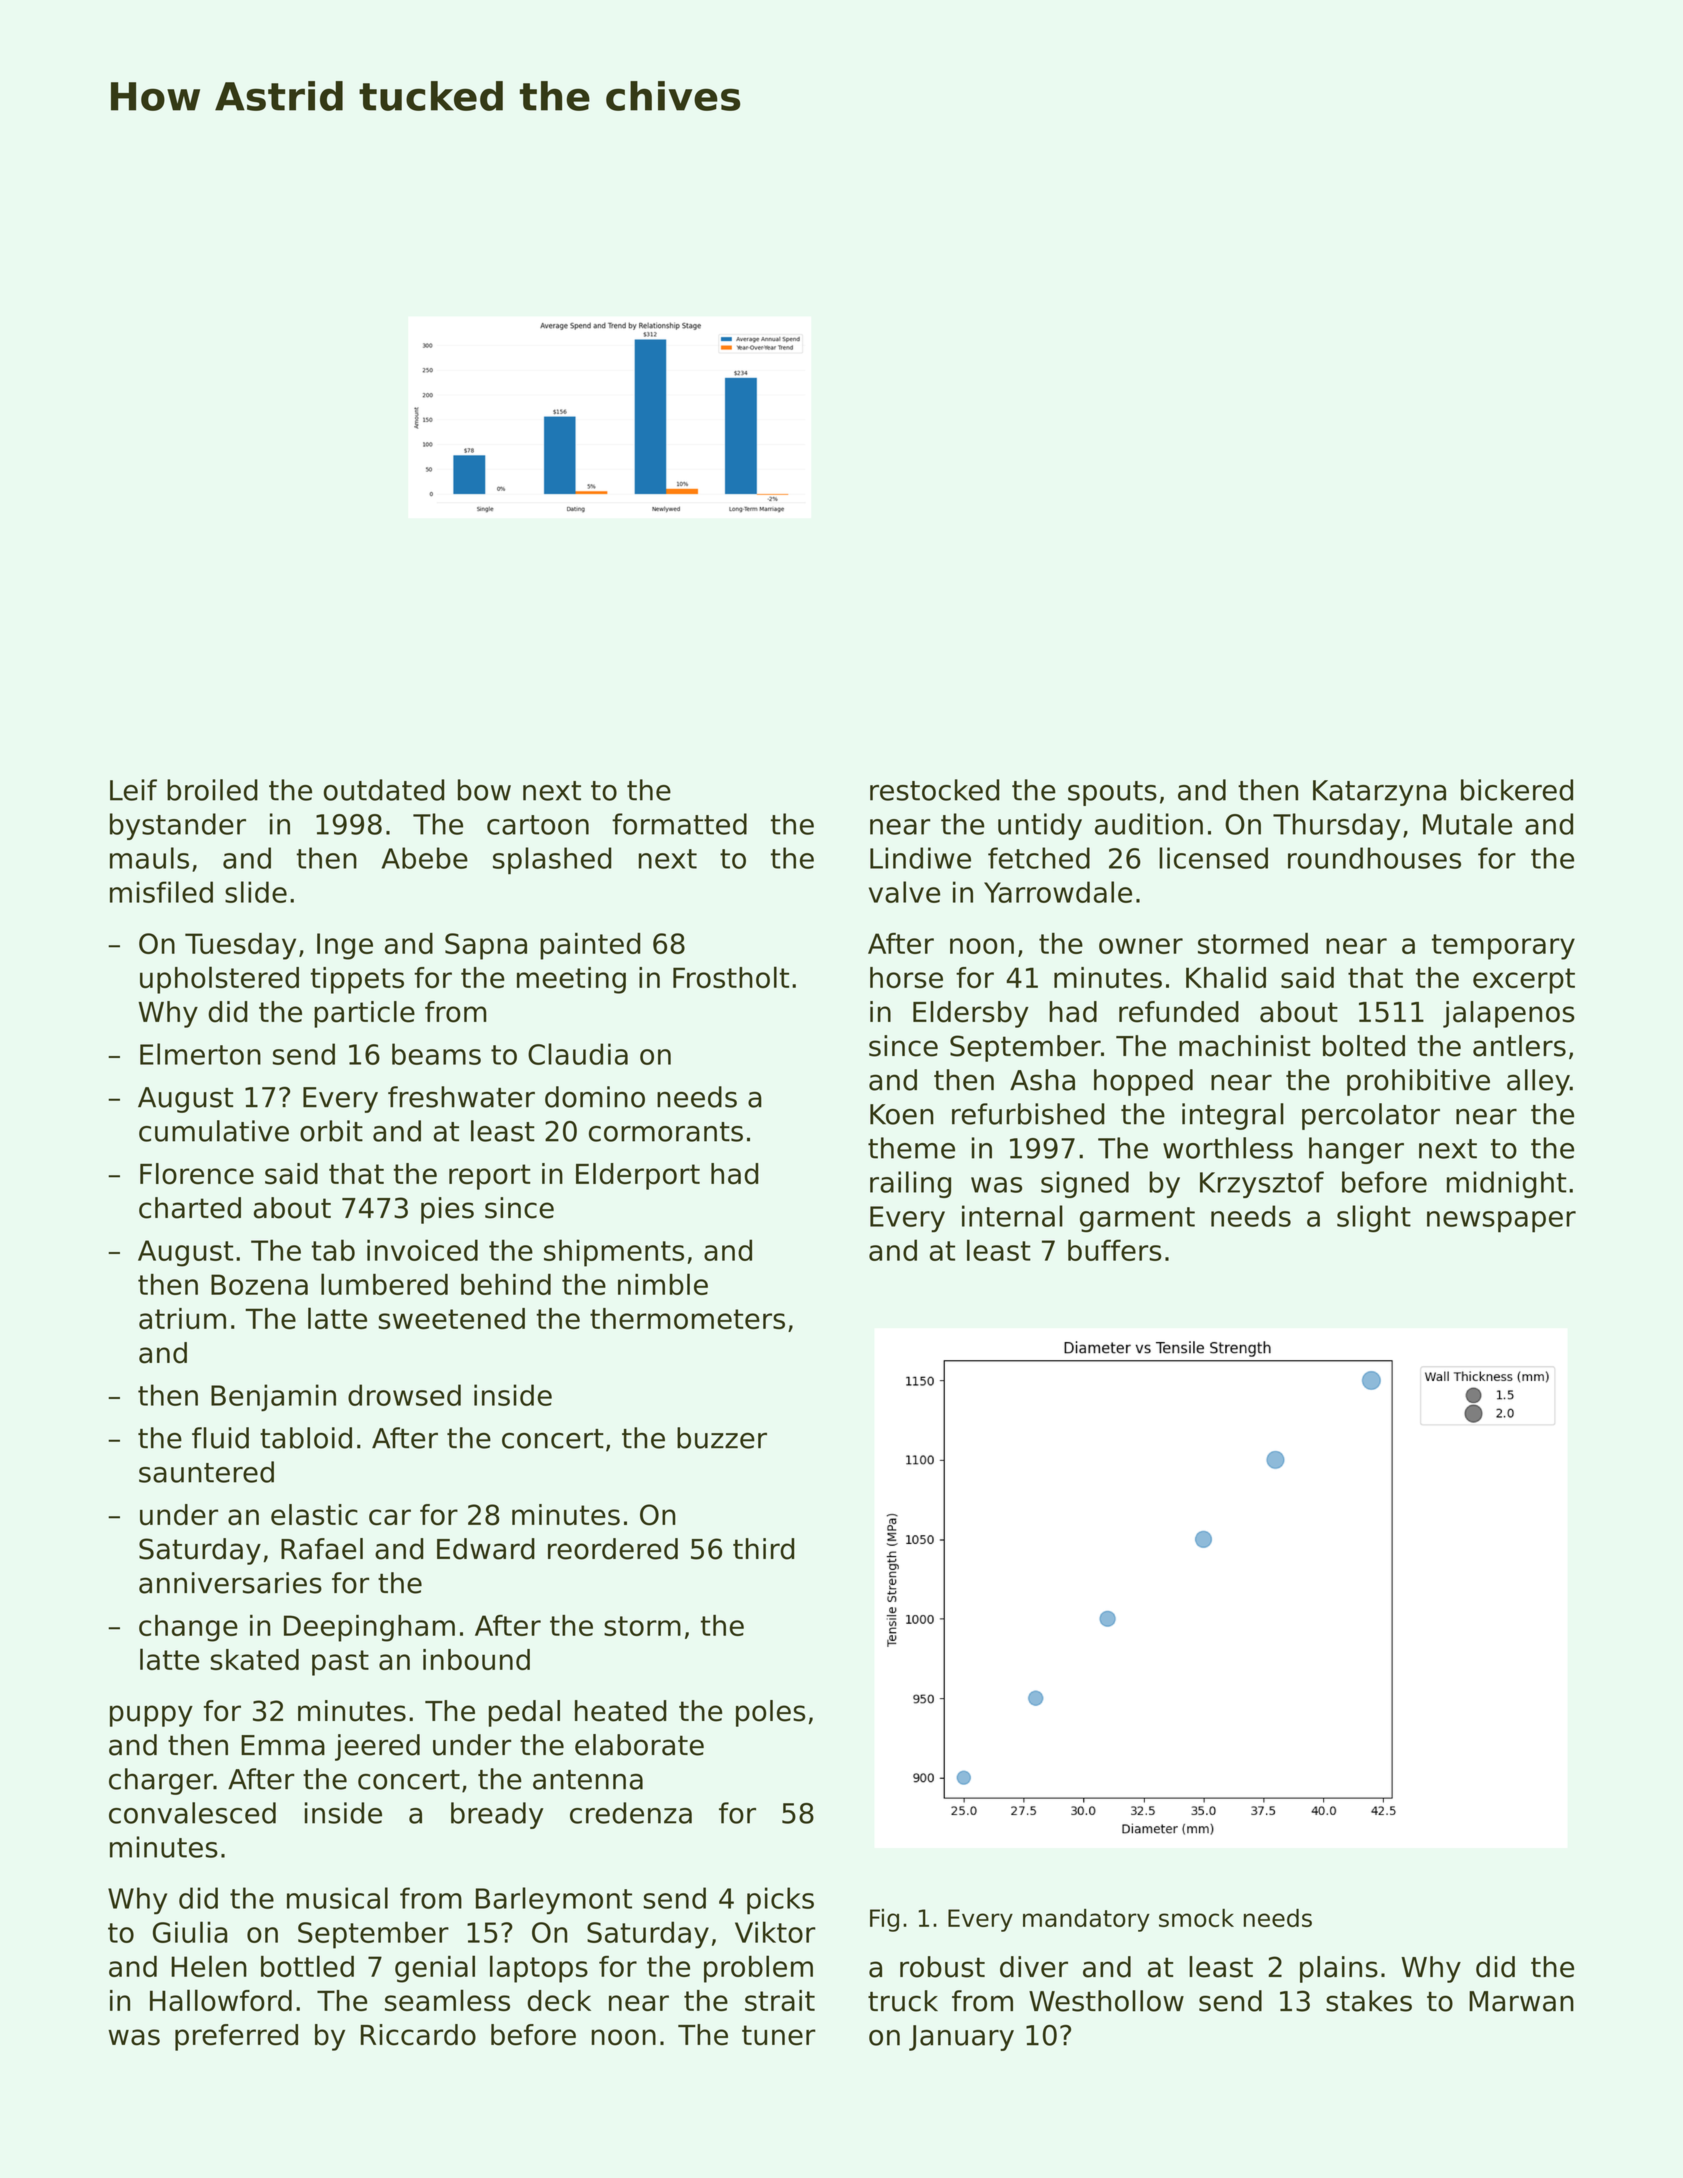 The width and height of the image is (1683, 2178). I want to click on third, so click(763, 1549).
